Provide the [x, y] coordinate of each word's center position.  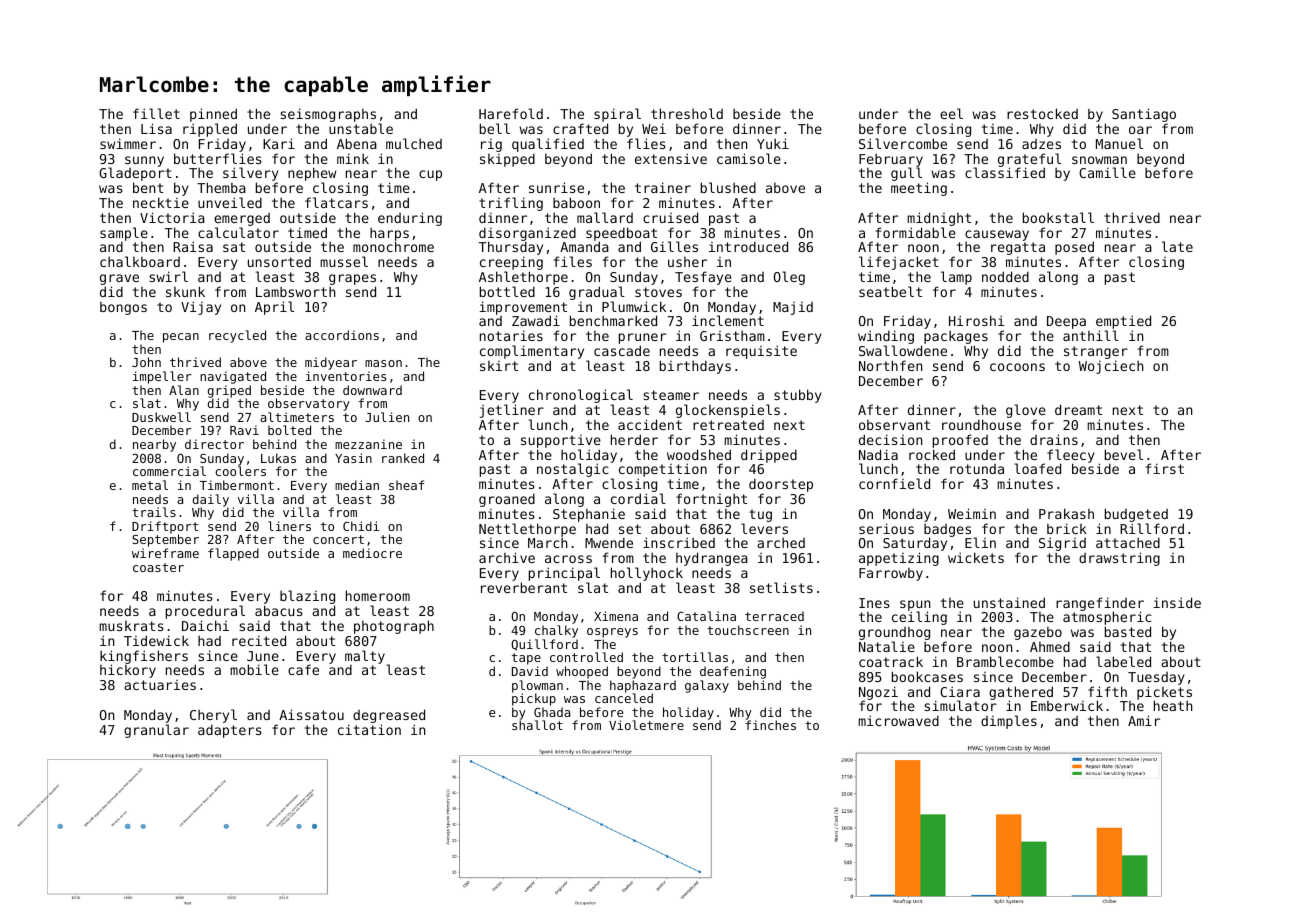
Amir [1144, 720]
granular [156, 731]
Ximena [616, 616]
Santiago [1144, 115]
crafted [580, 128]
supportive [561, 441]
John [146, 362]
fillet [156, 113]
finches [770, 725]
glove [1026, 411]
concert [338, 539]
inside [1177, 602]
